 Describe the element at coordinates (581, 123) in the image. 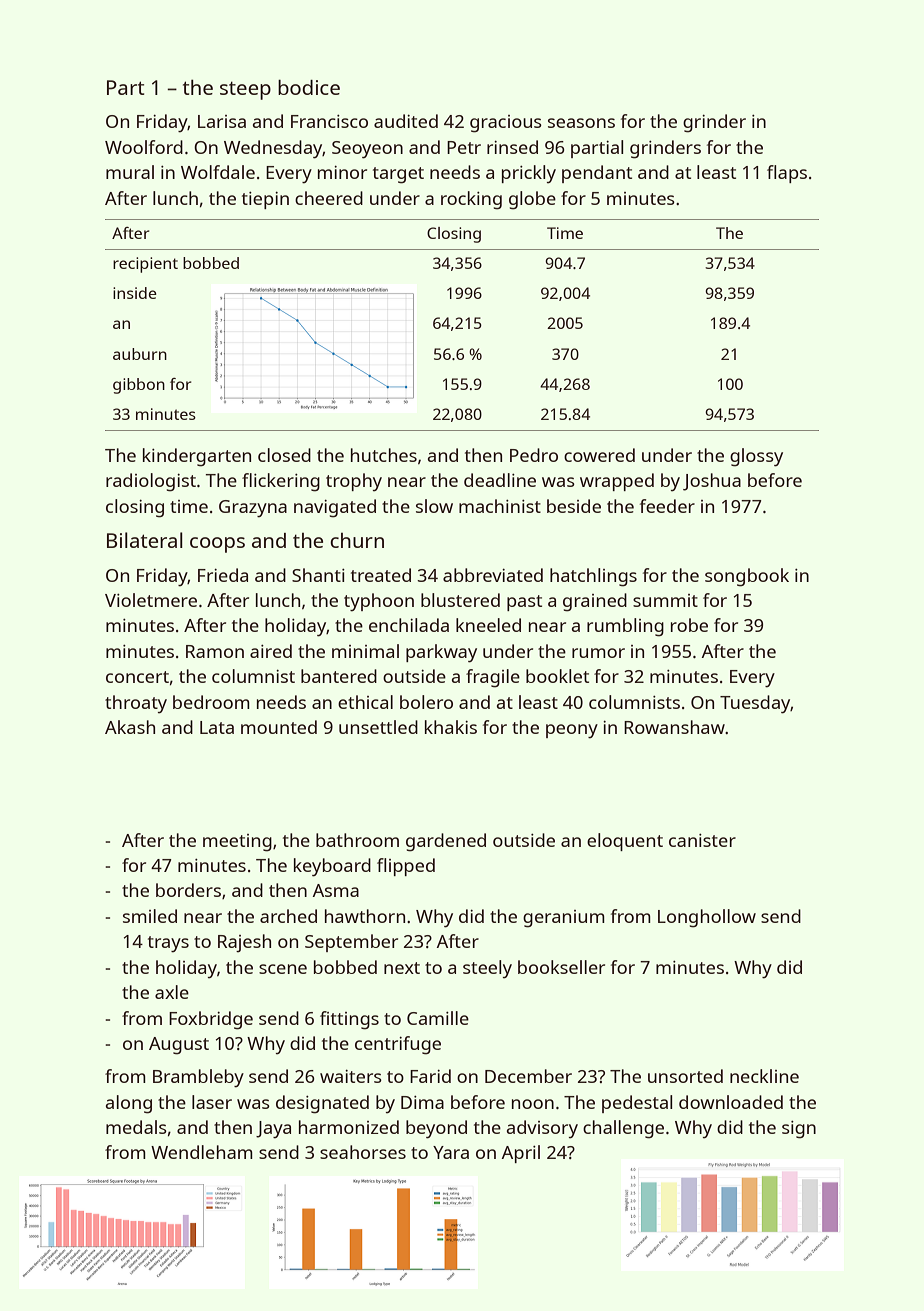

I see `seasons` at that location.
